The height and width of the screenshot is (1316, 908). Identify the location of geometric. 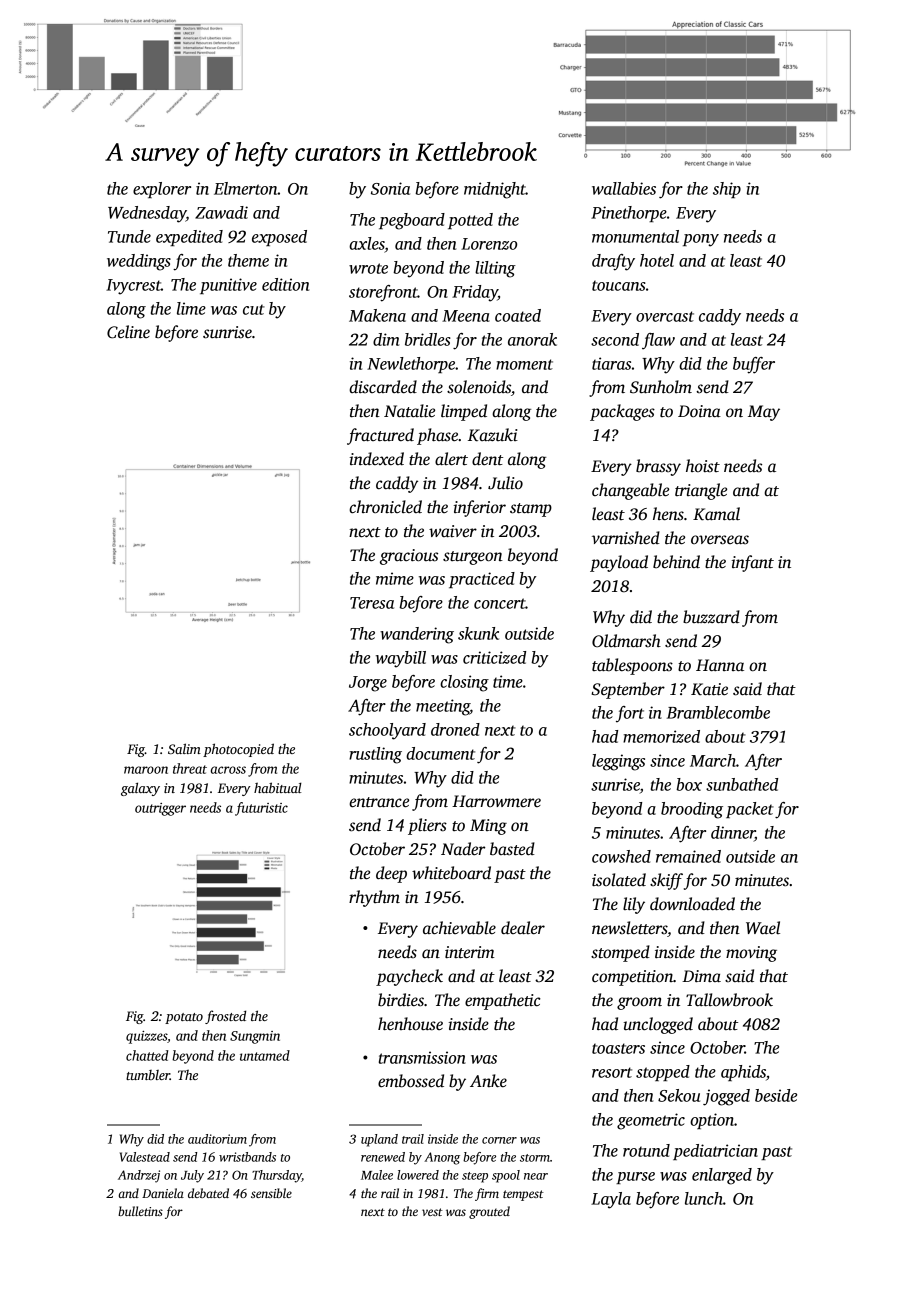
(651, 1121).
